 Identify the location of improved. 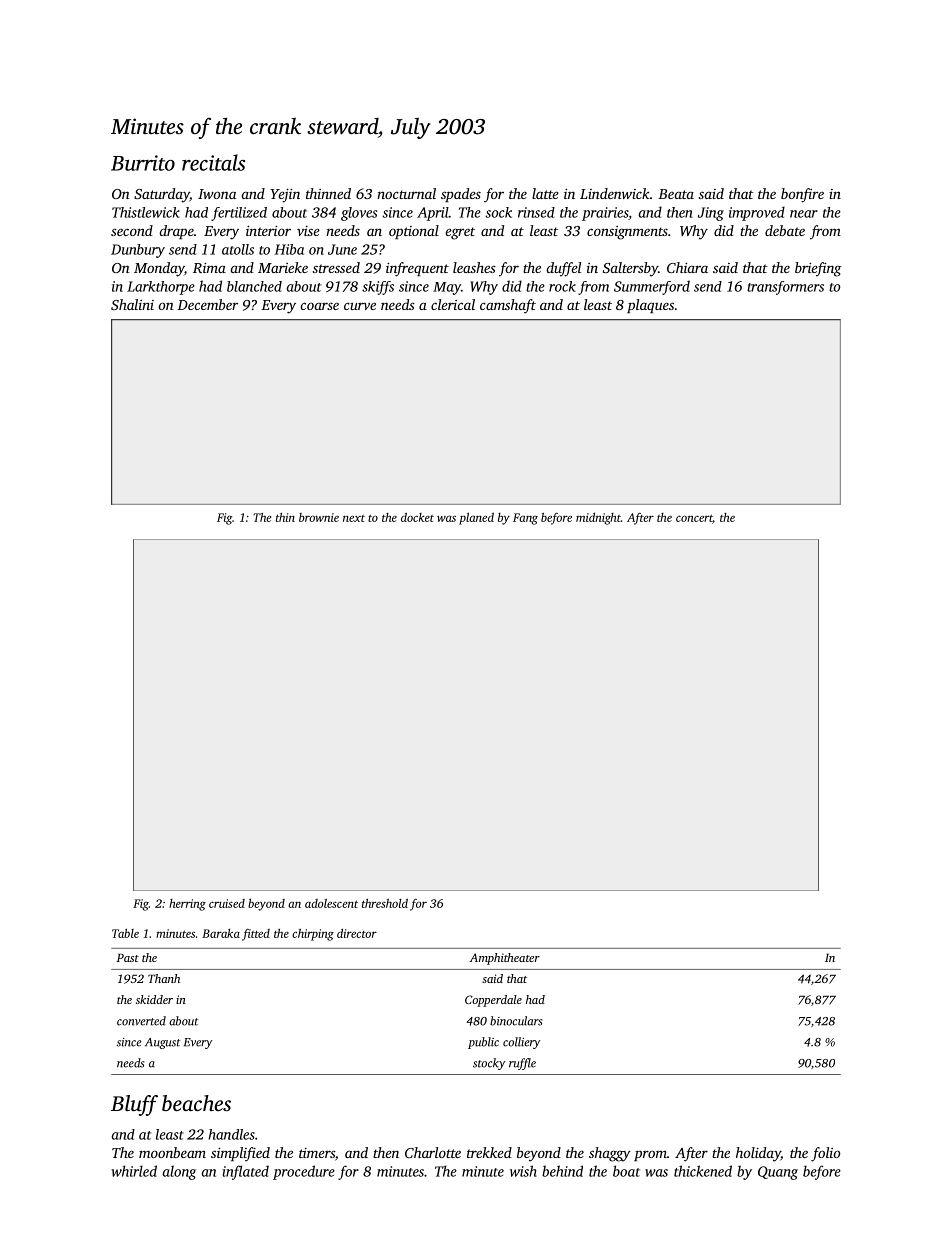
(757, 213).
